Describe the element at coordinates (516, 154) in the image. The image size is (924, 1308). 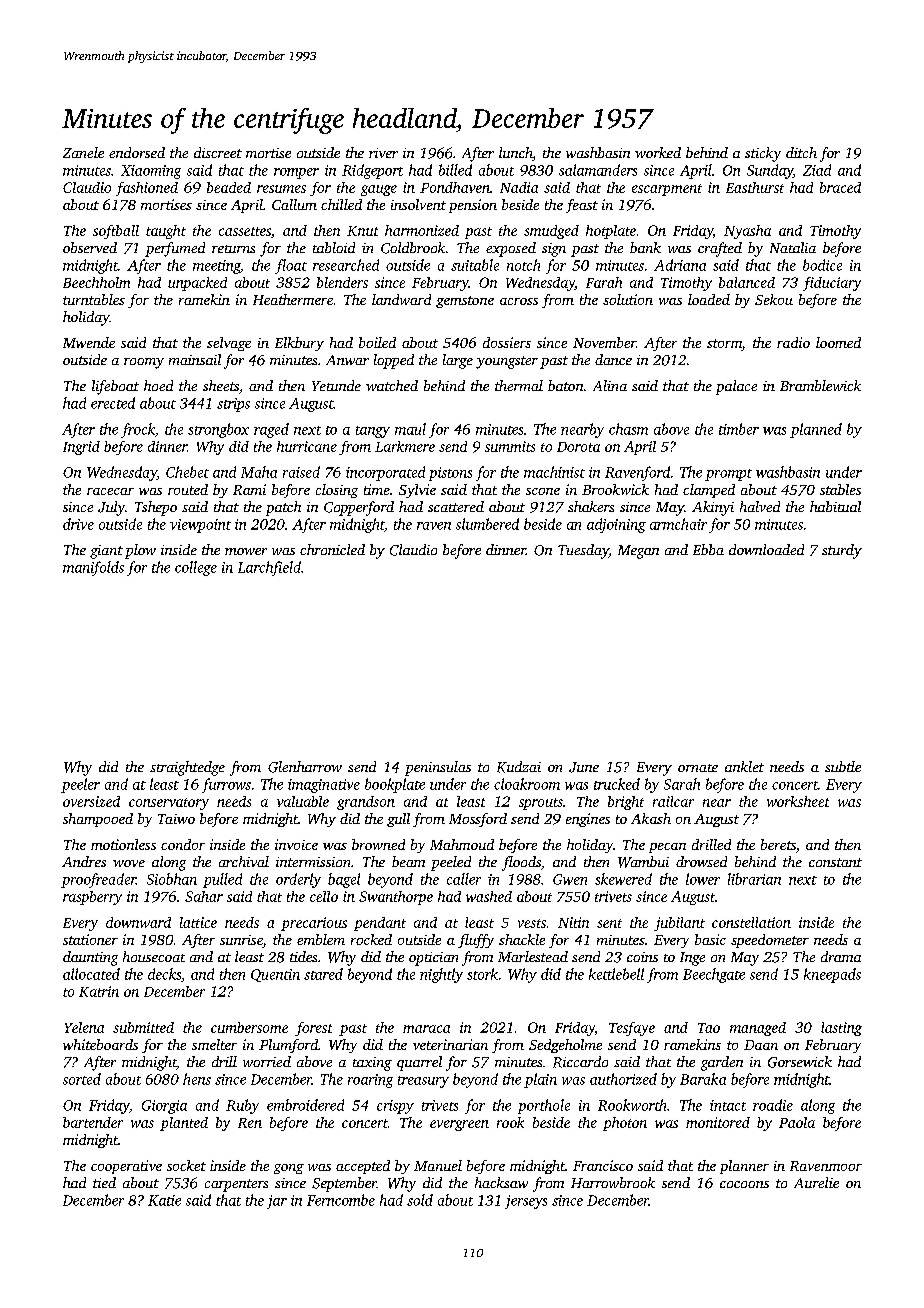
I see `lunch` at that location.
